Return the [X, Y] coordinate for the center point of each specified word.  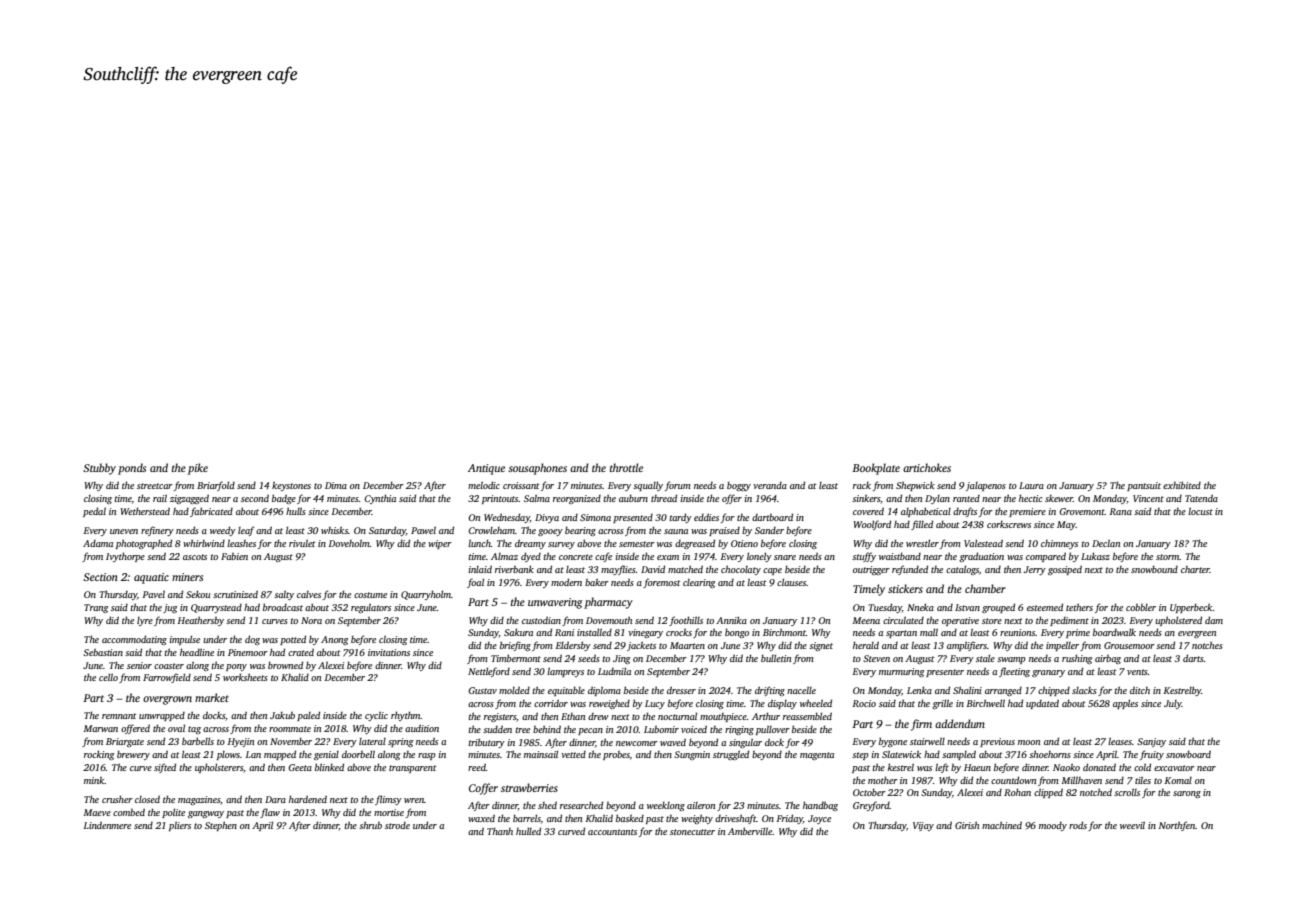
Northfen [1177, 826]
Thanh [500, 831]
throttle [626, 467]
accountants [612, 832]
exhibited [1182, 485]
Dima [336, 485]
